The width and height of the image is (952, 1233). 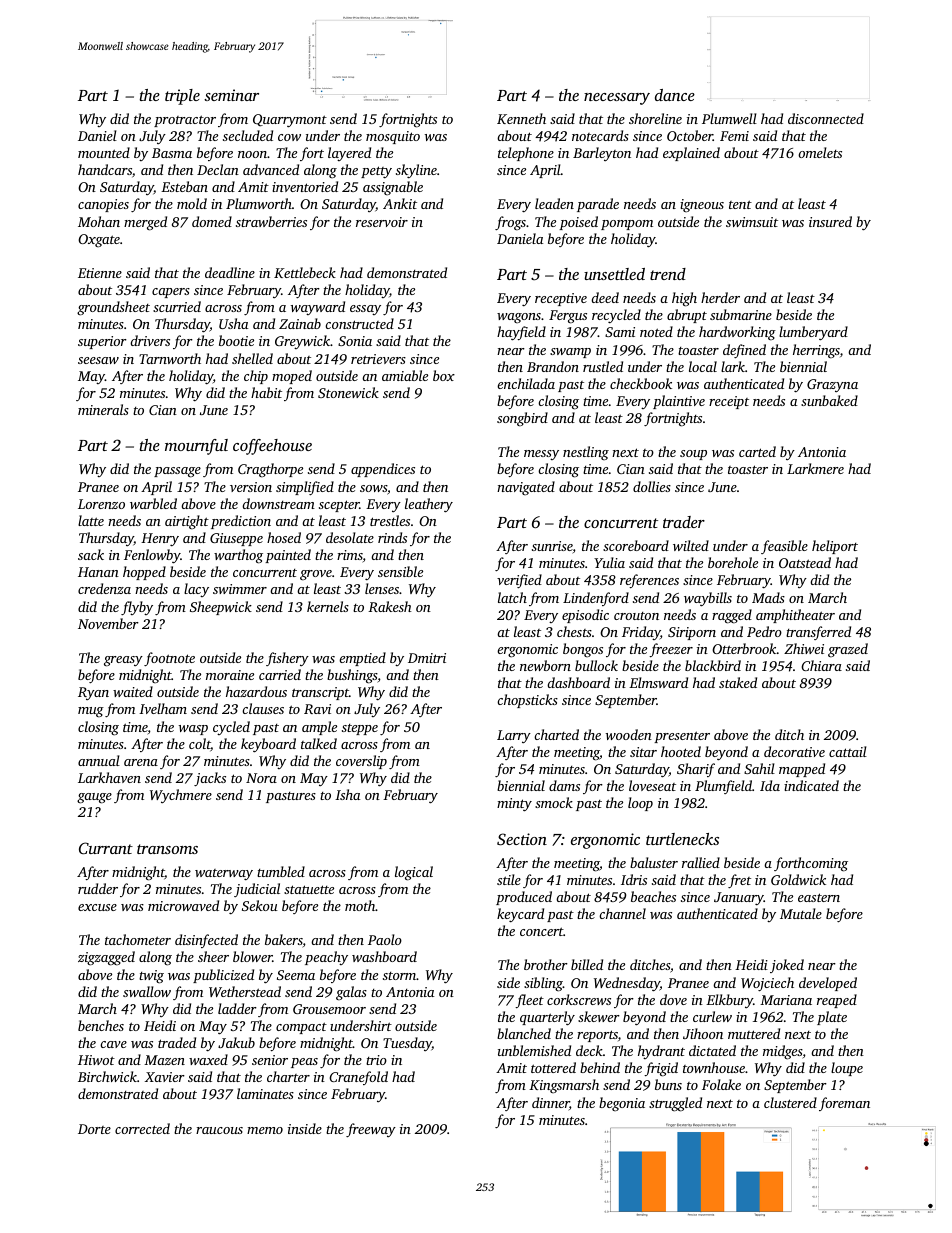 I want to click on loveseat, so click(x=652, y=785).
